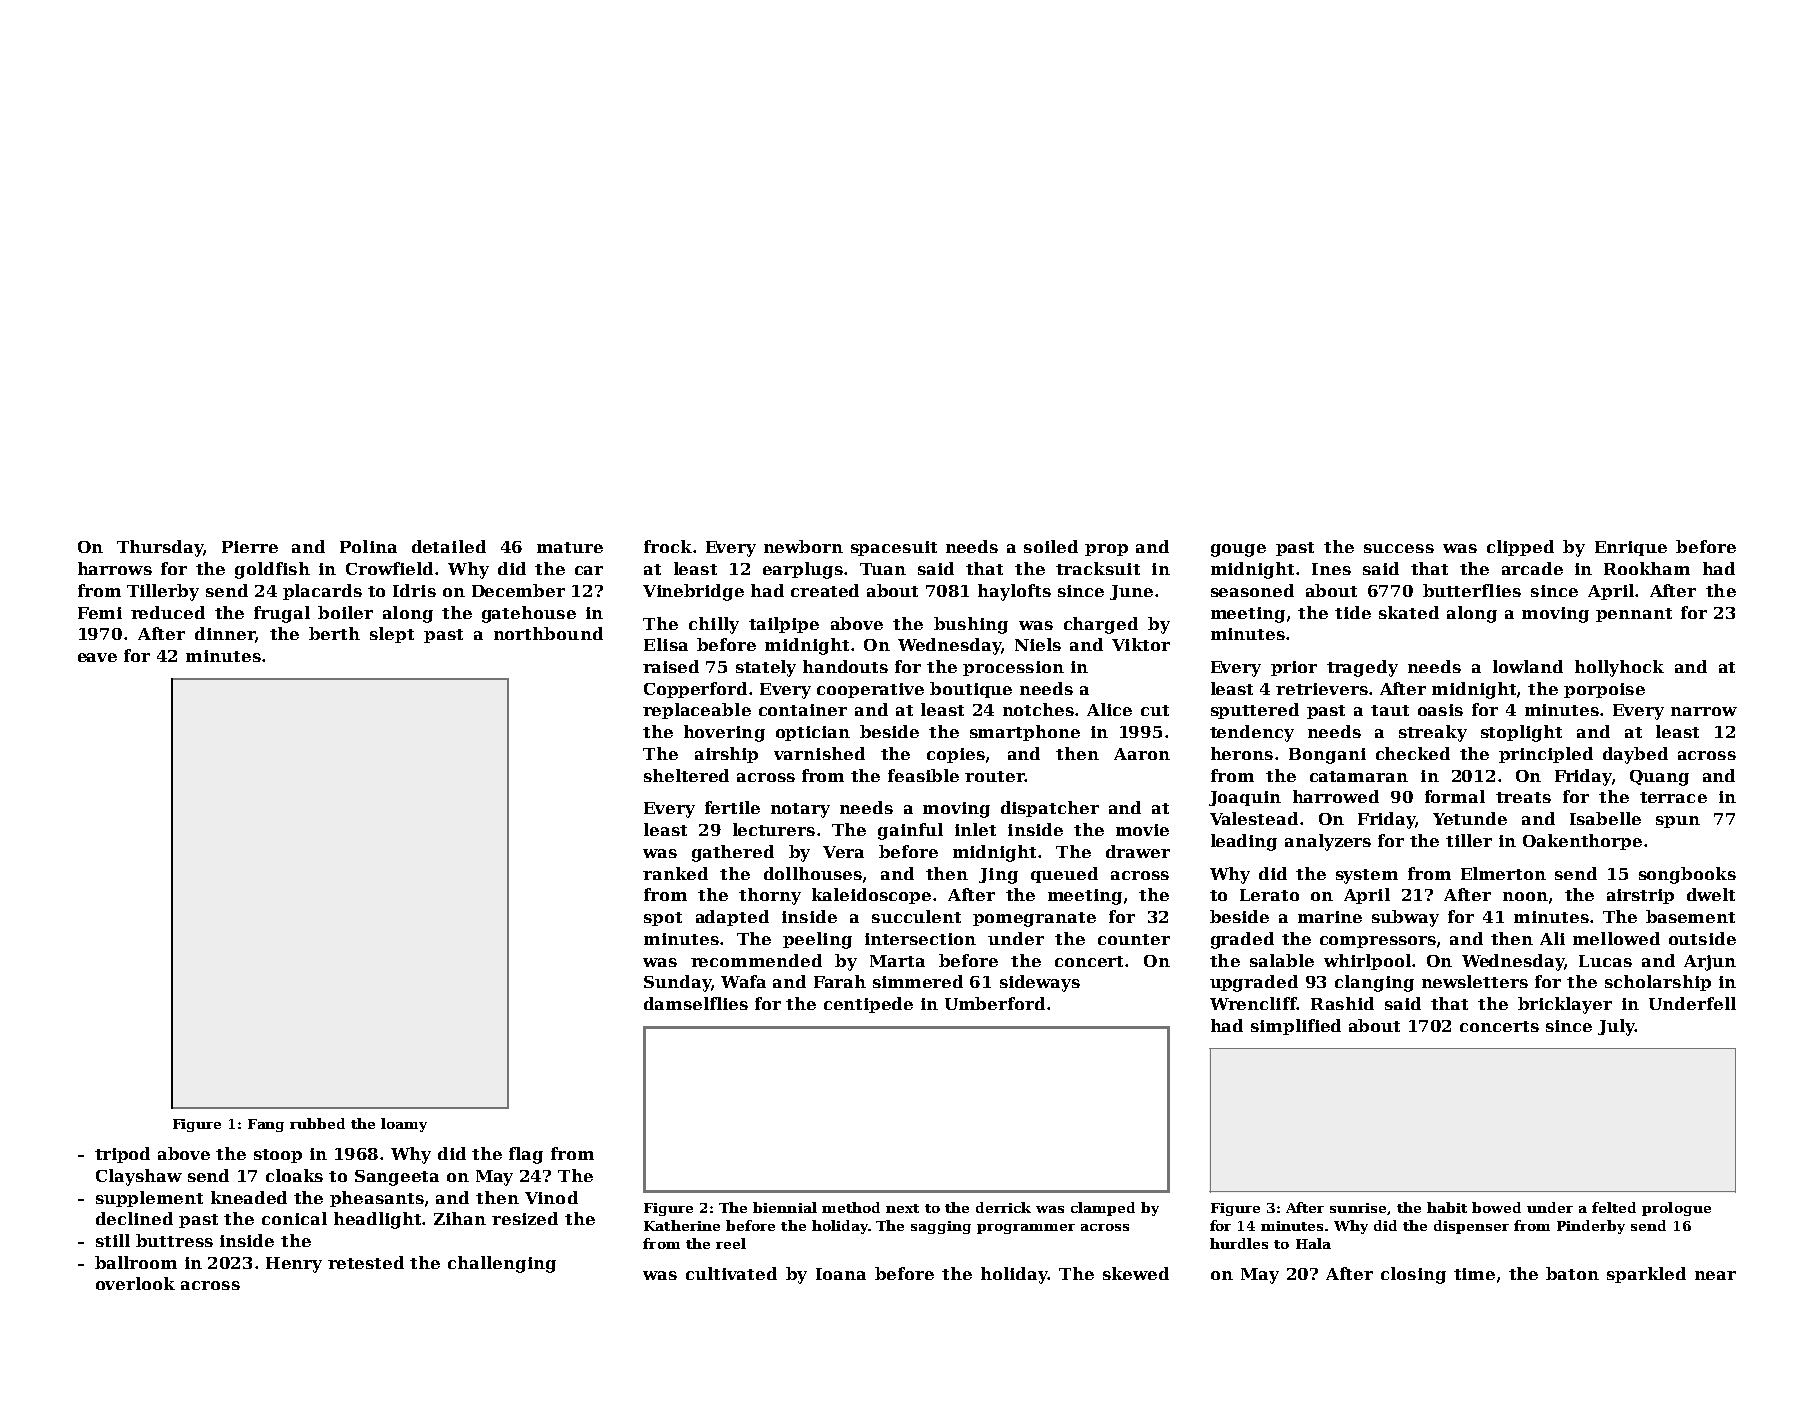  Describe the element at coordinates (733, 853) in the screenshot. I see `gathered` at that location.
